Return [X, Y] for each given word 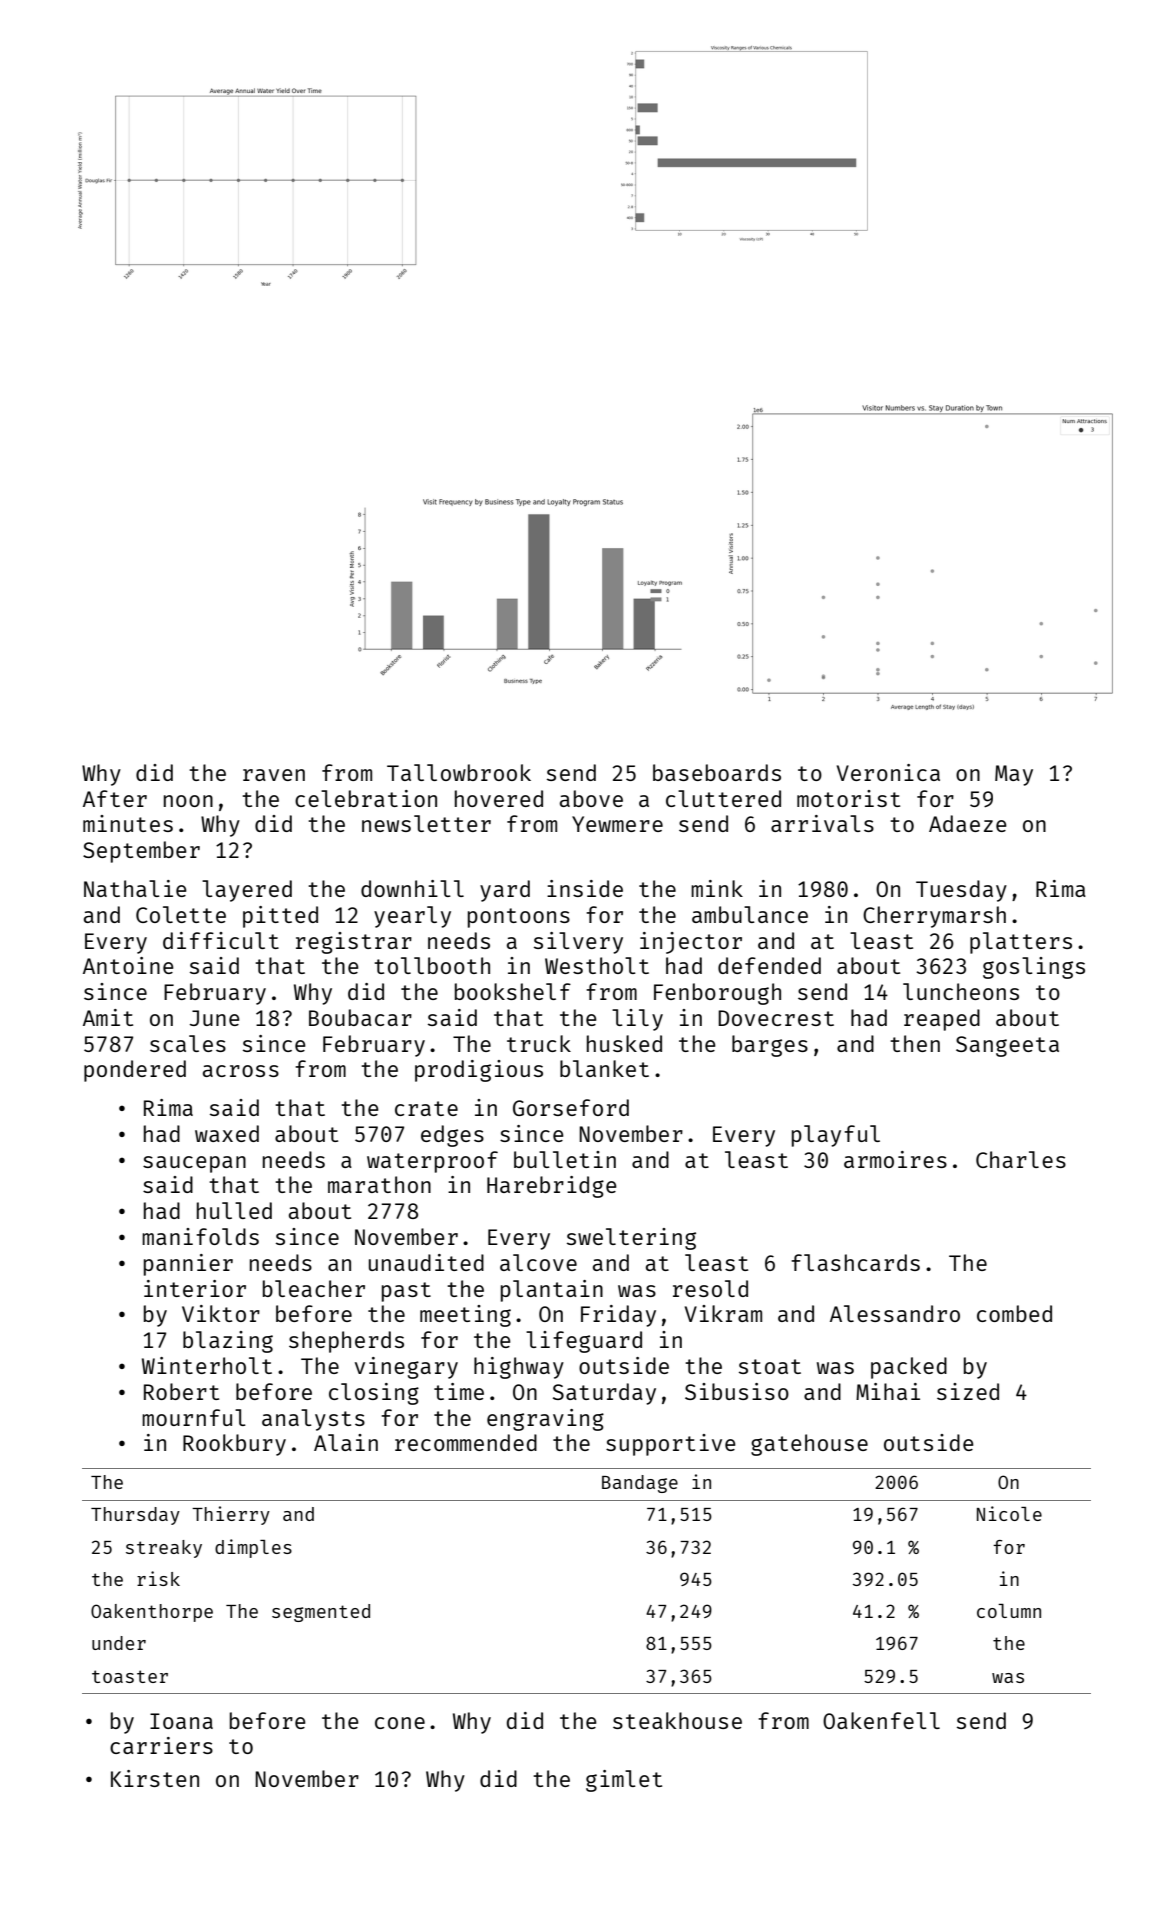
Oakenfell [881, 1720]
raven [274, 775]
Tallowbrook [459, 772]
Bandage [640, 1484]
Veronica [888, 772]
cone [400, 1723]
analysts [313, 1420]
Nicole [1009, 1513]
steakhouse [677, 1720]
